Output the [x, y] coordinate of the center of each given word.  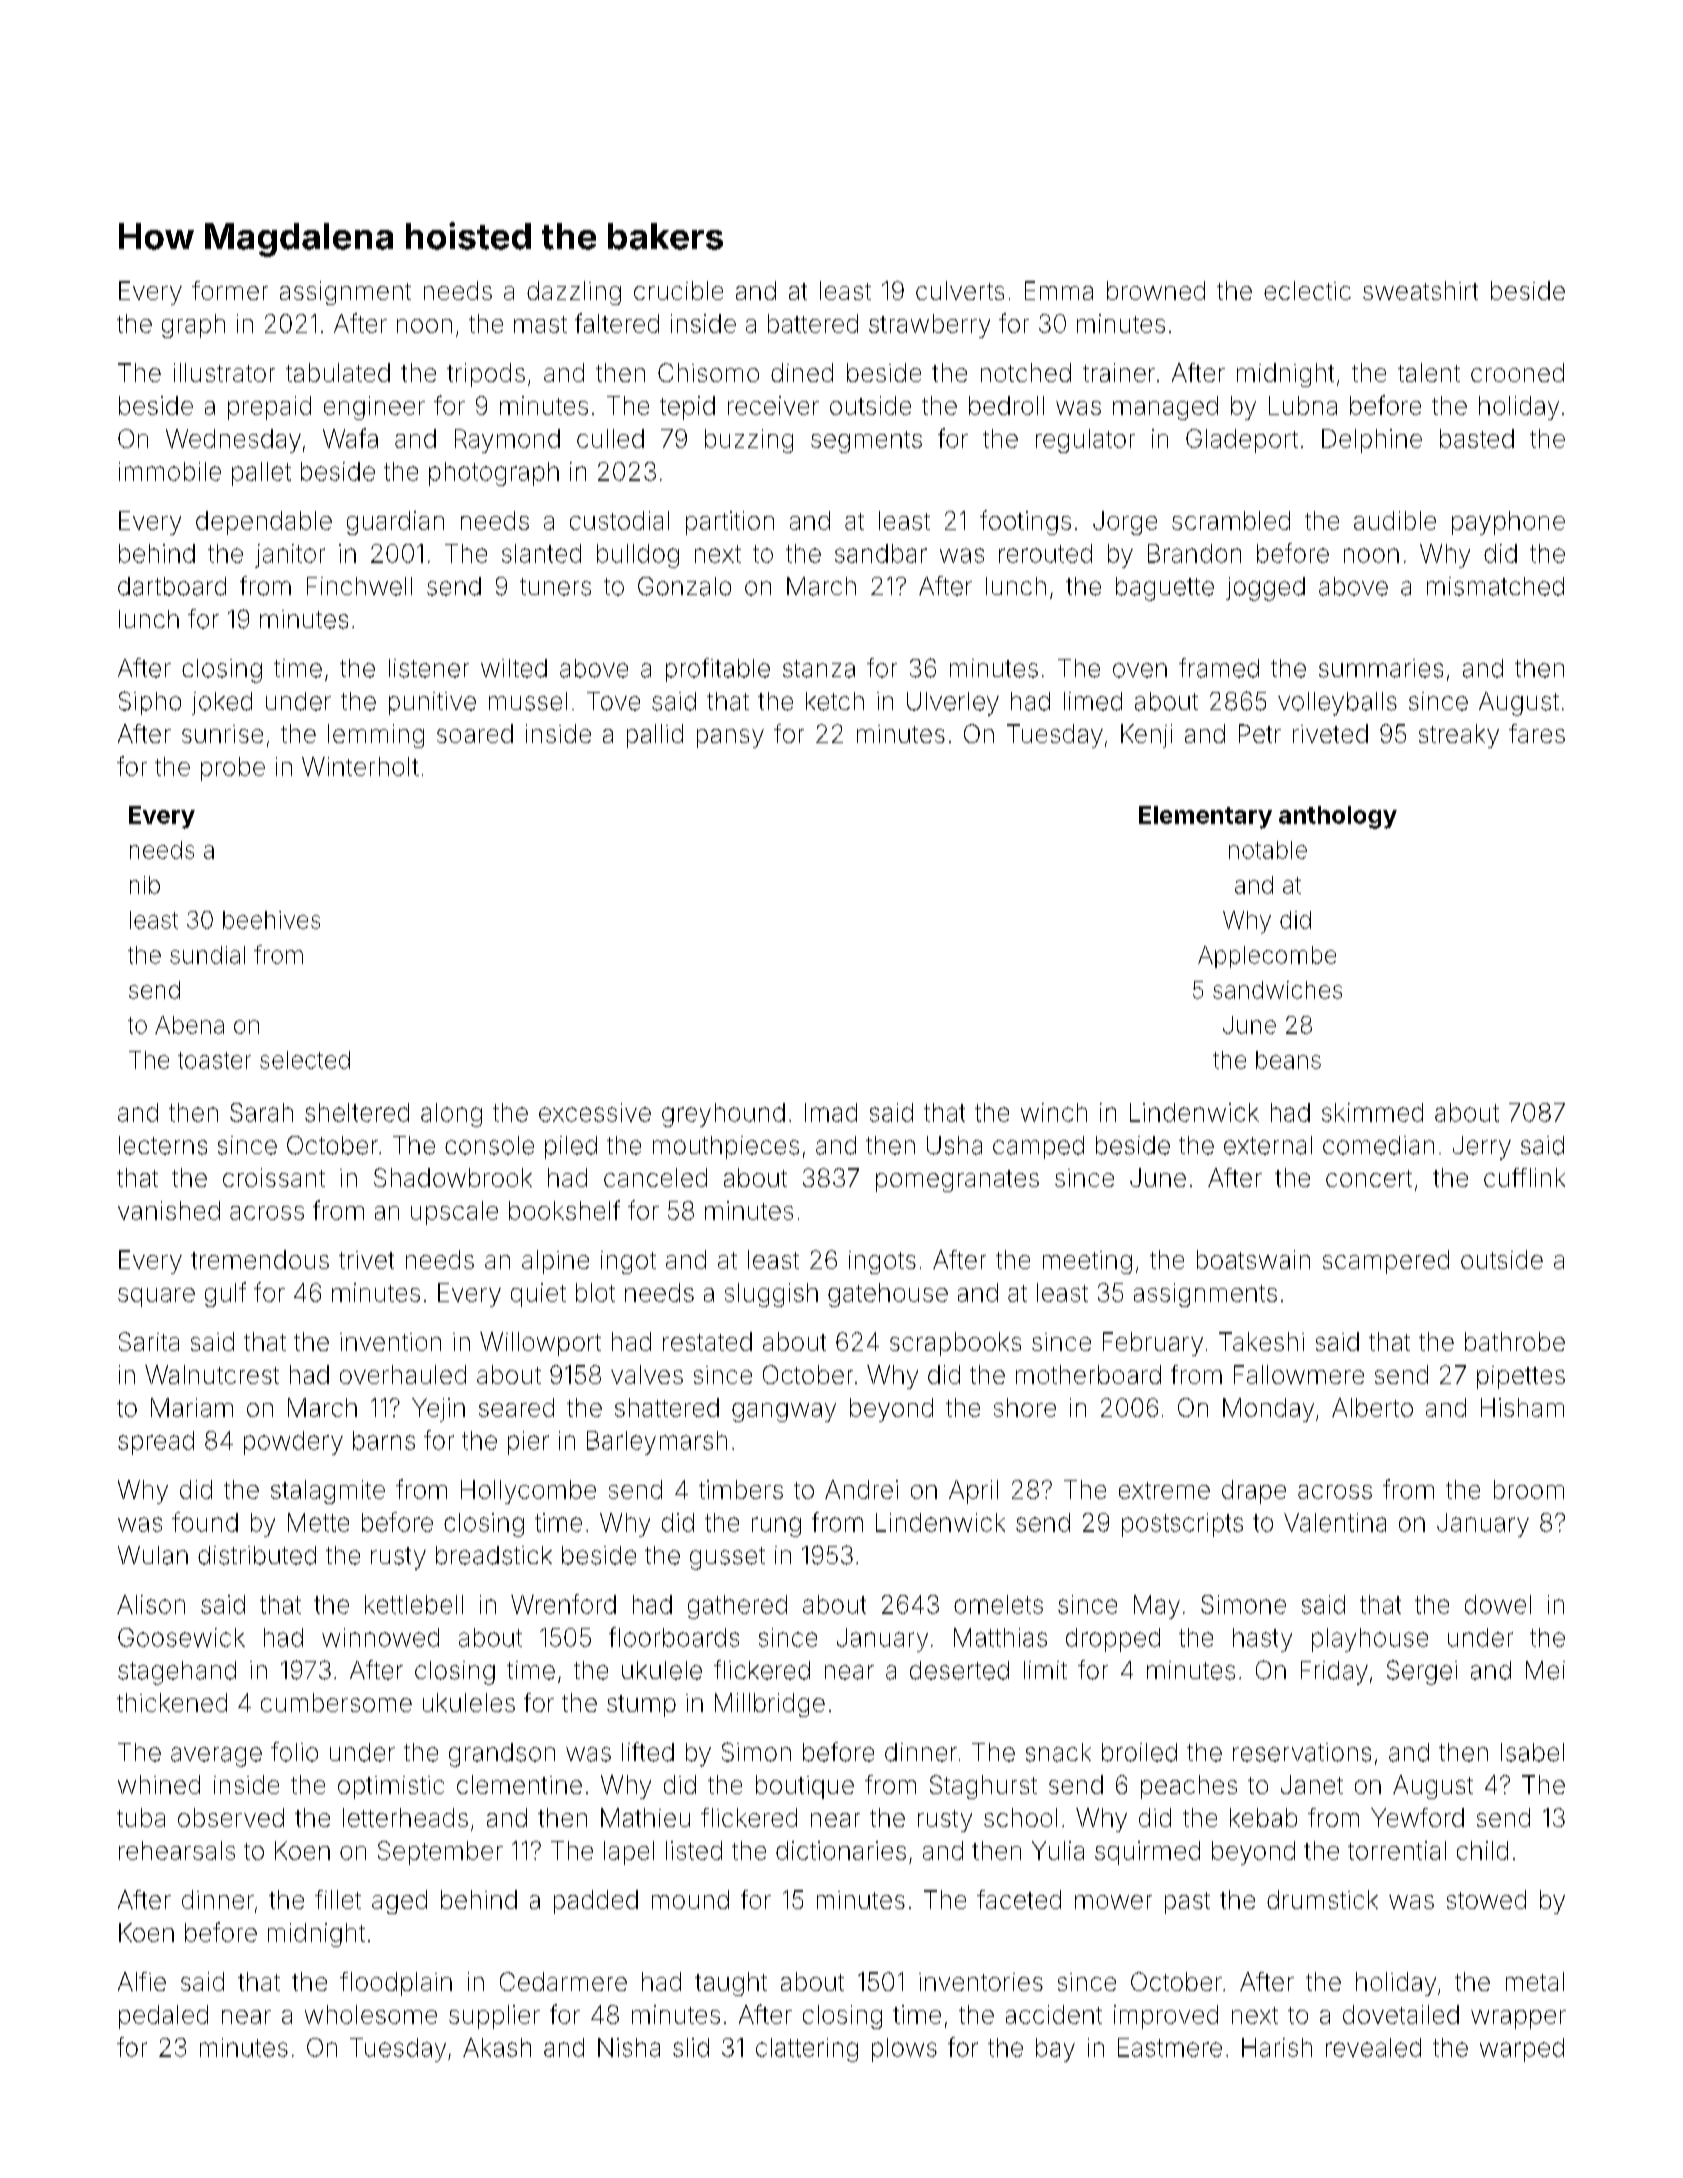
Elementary [1205, 817]
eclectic [1307, 290]
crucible [678, 290]
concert [1369, 1178]
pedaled [163, 2017]
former [230, 290]
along [451, 1115]
